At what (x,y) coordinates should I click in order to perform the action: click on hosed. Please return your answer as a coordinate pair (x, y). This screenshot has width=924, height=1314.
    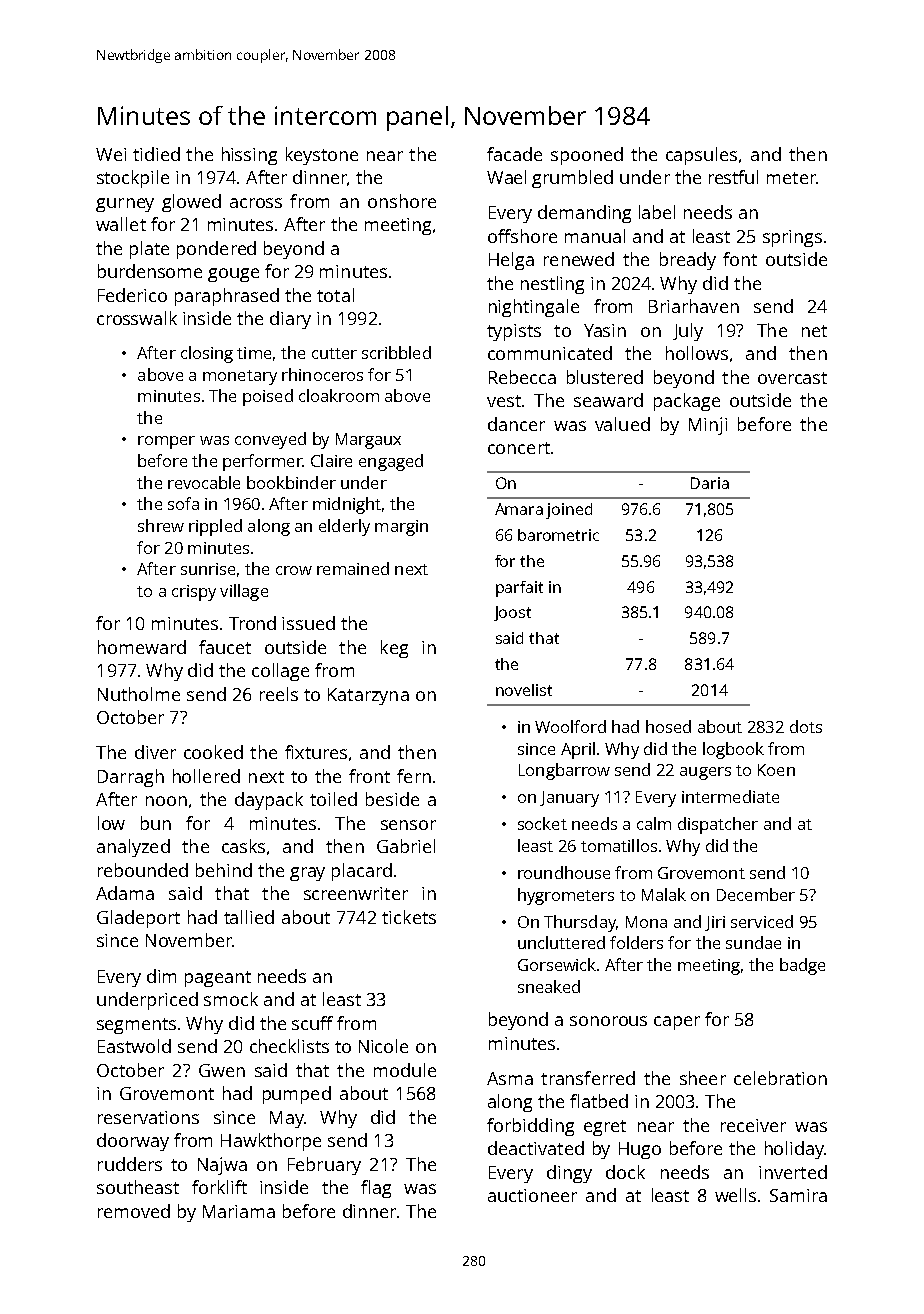
    Looking at the image, I should click on (668, 726).
